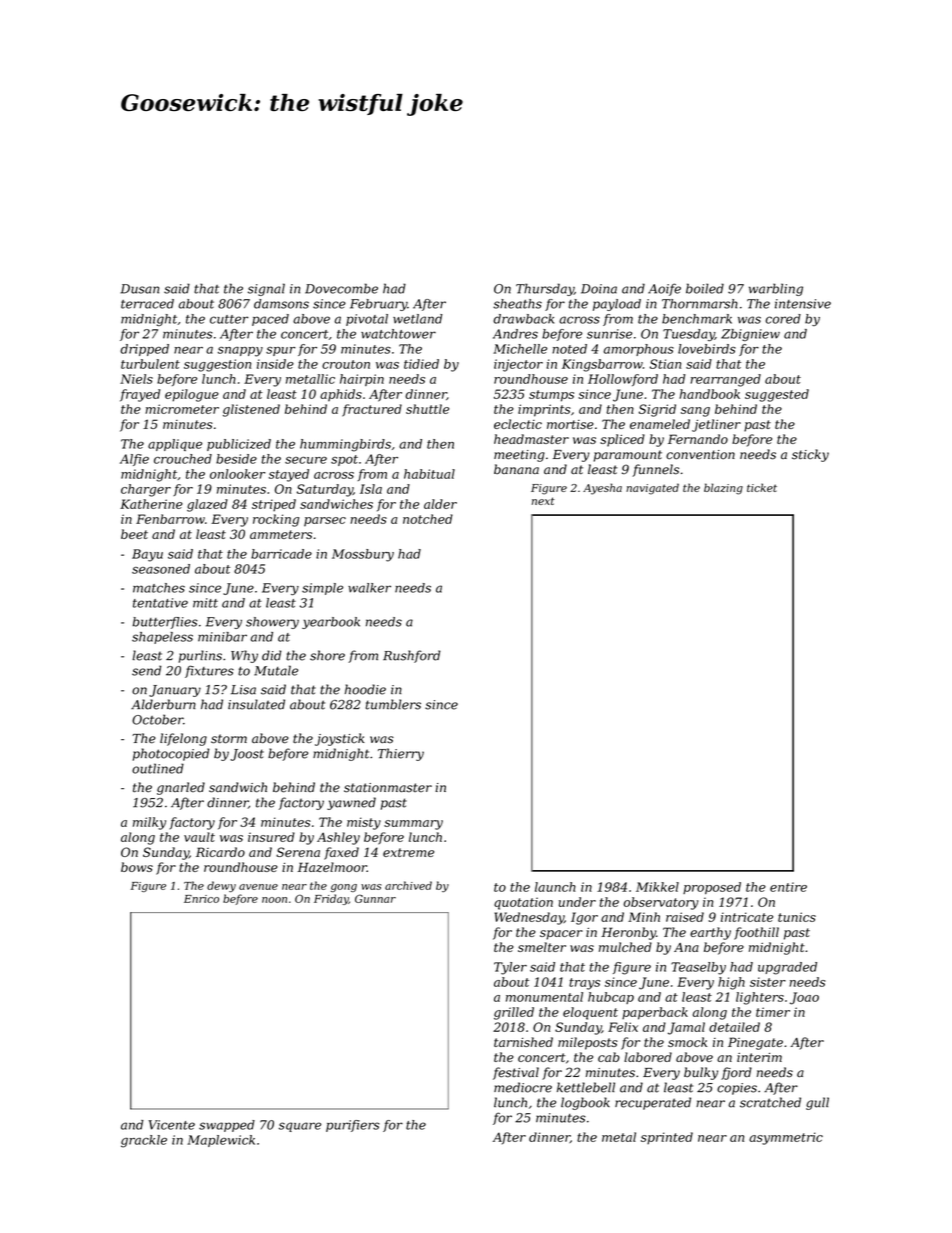 The width and height of the page is (952, 1233). I want to click on Aoife, so click(664, 289).
